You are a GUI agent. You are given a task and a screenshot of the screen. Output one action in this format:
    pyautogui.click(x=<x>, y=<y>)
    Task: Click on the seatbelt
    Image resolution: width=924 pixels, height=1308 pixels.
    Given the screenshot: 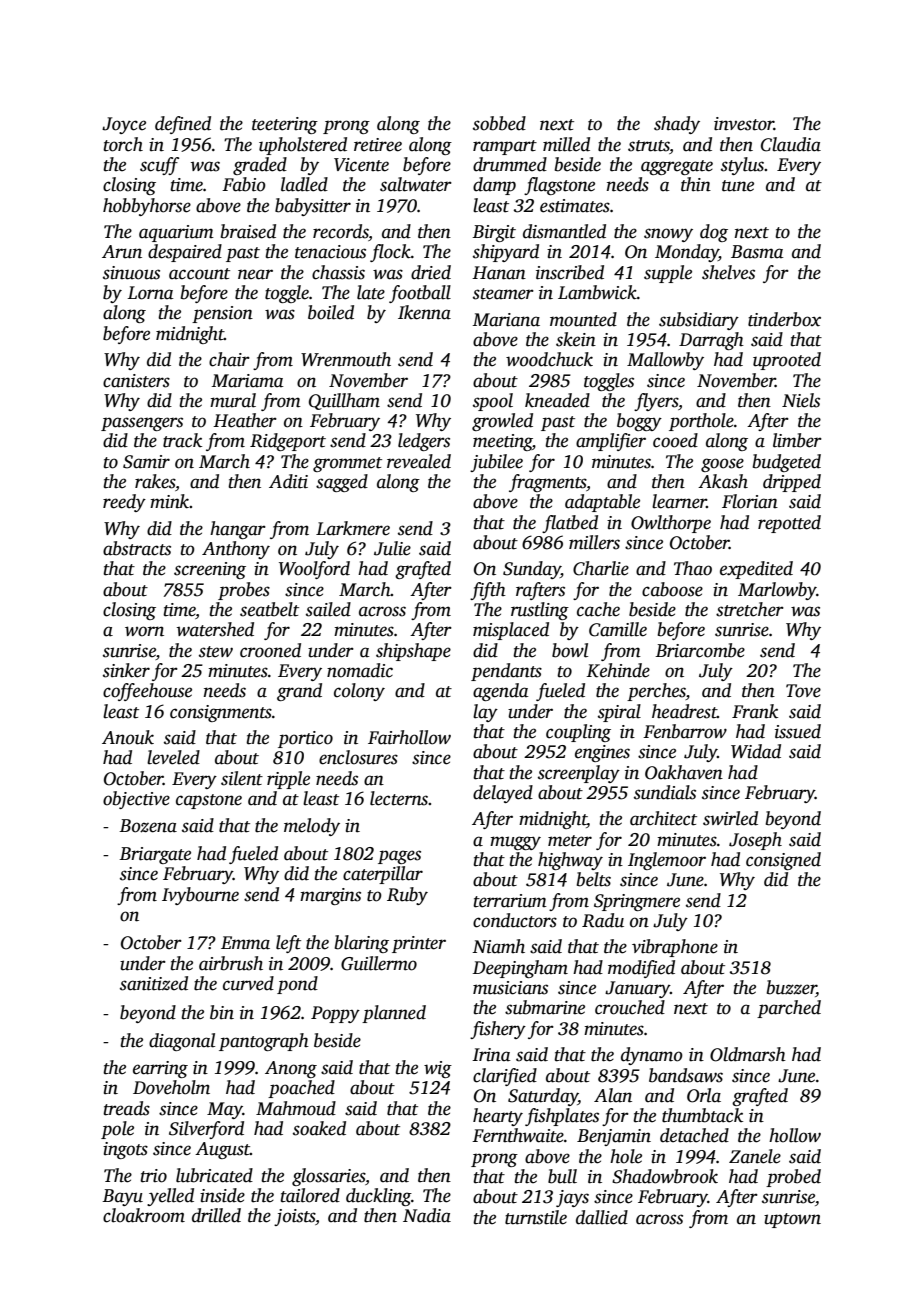 What is the action you would take?
    pyautogui.click(x=269, y=609)
